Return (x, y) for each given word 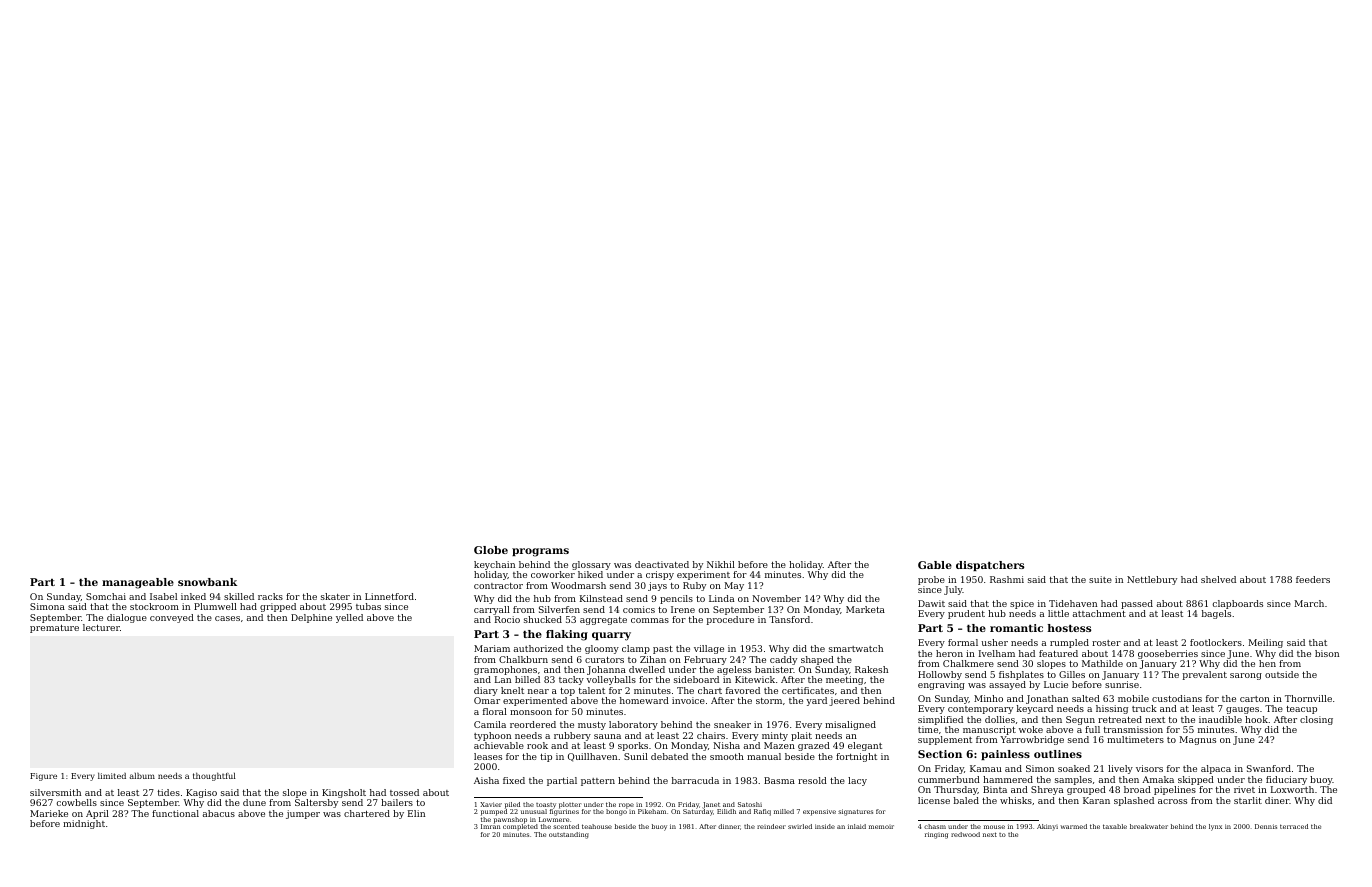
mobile (1133, 698)
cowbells (77, 802)
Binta (995, 789)
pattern (598, 782)
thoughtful (214, 776)
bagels (1216, 614)
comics (639, 609)
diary (486, 691)
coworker (553, 574)
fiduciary (1286, 780)
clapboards (1238, 604)
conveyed (172, 618)
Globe (491, 550)
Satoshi (750, 804)
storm (769, 701)
